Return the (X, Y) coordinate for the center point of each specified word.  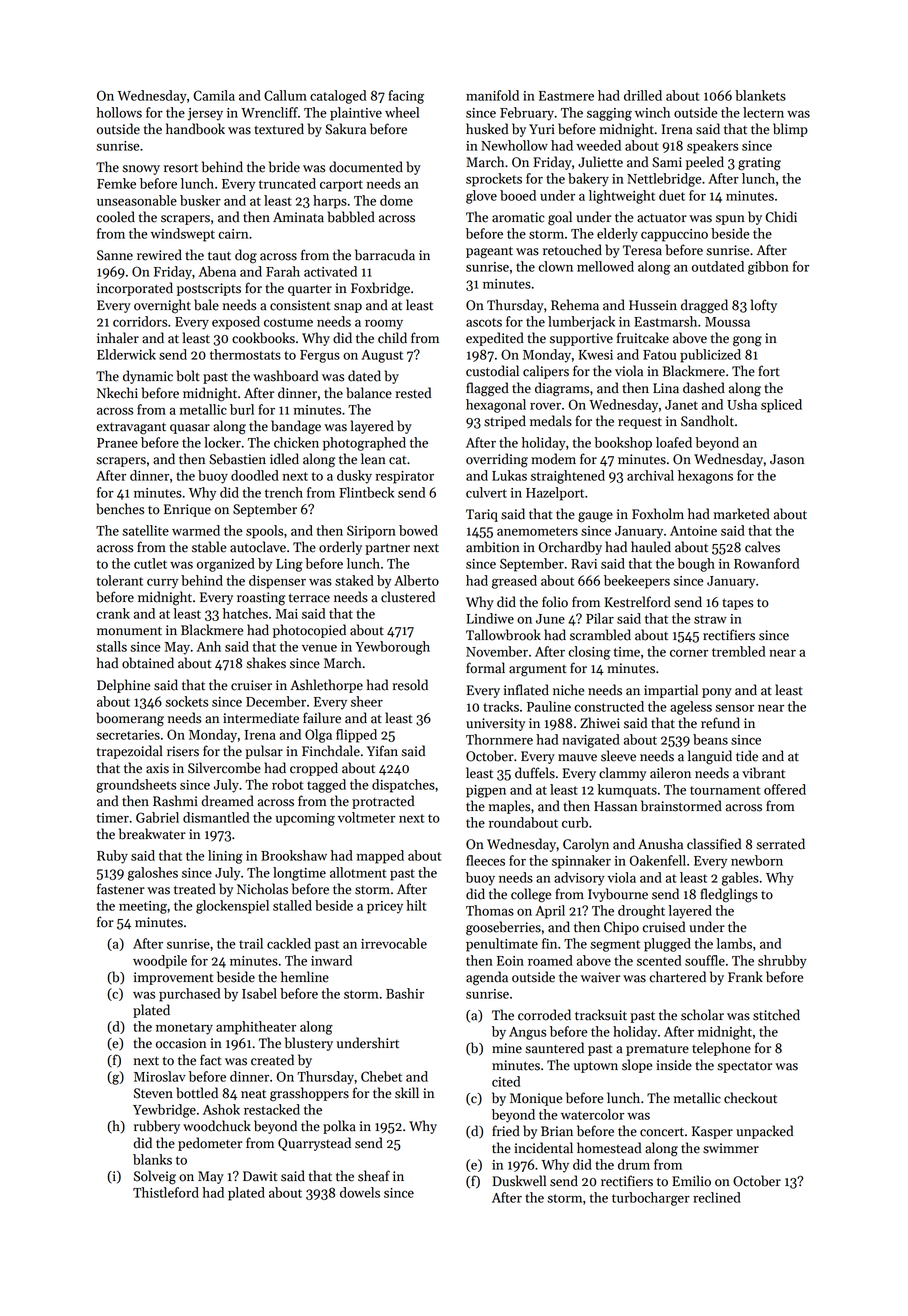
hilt (416, 905)
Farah (283, 271)
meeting (143, 907)
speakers (712, 147)
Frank (745, 977)
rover (545, 406)
